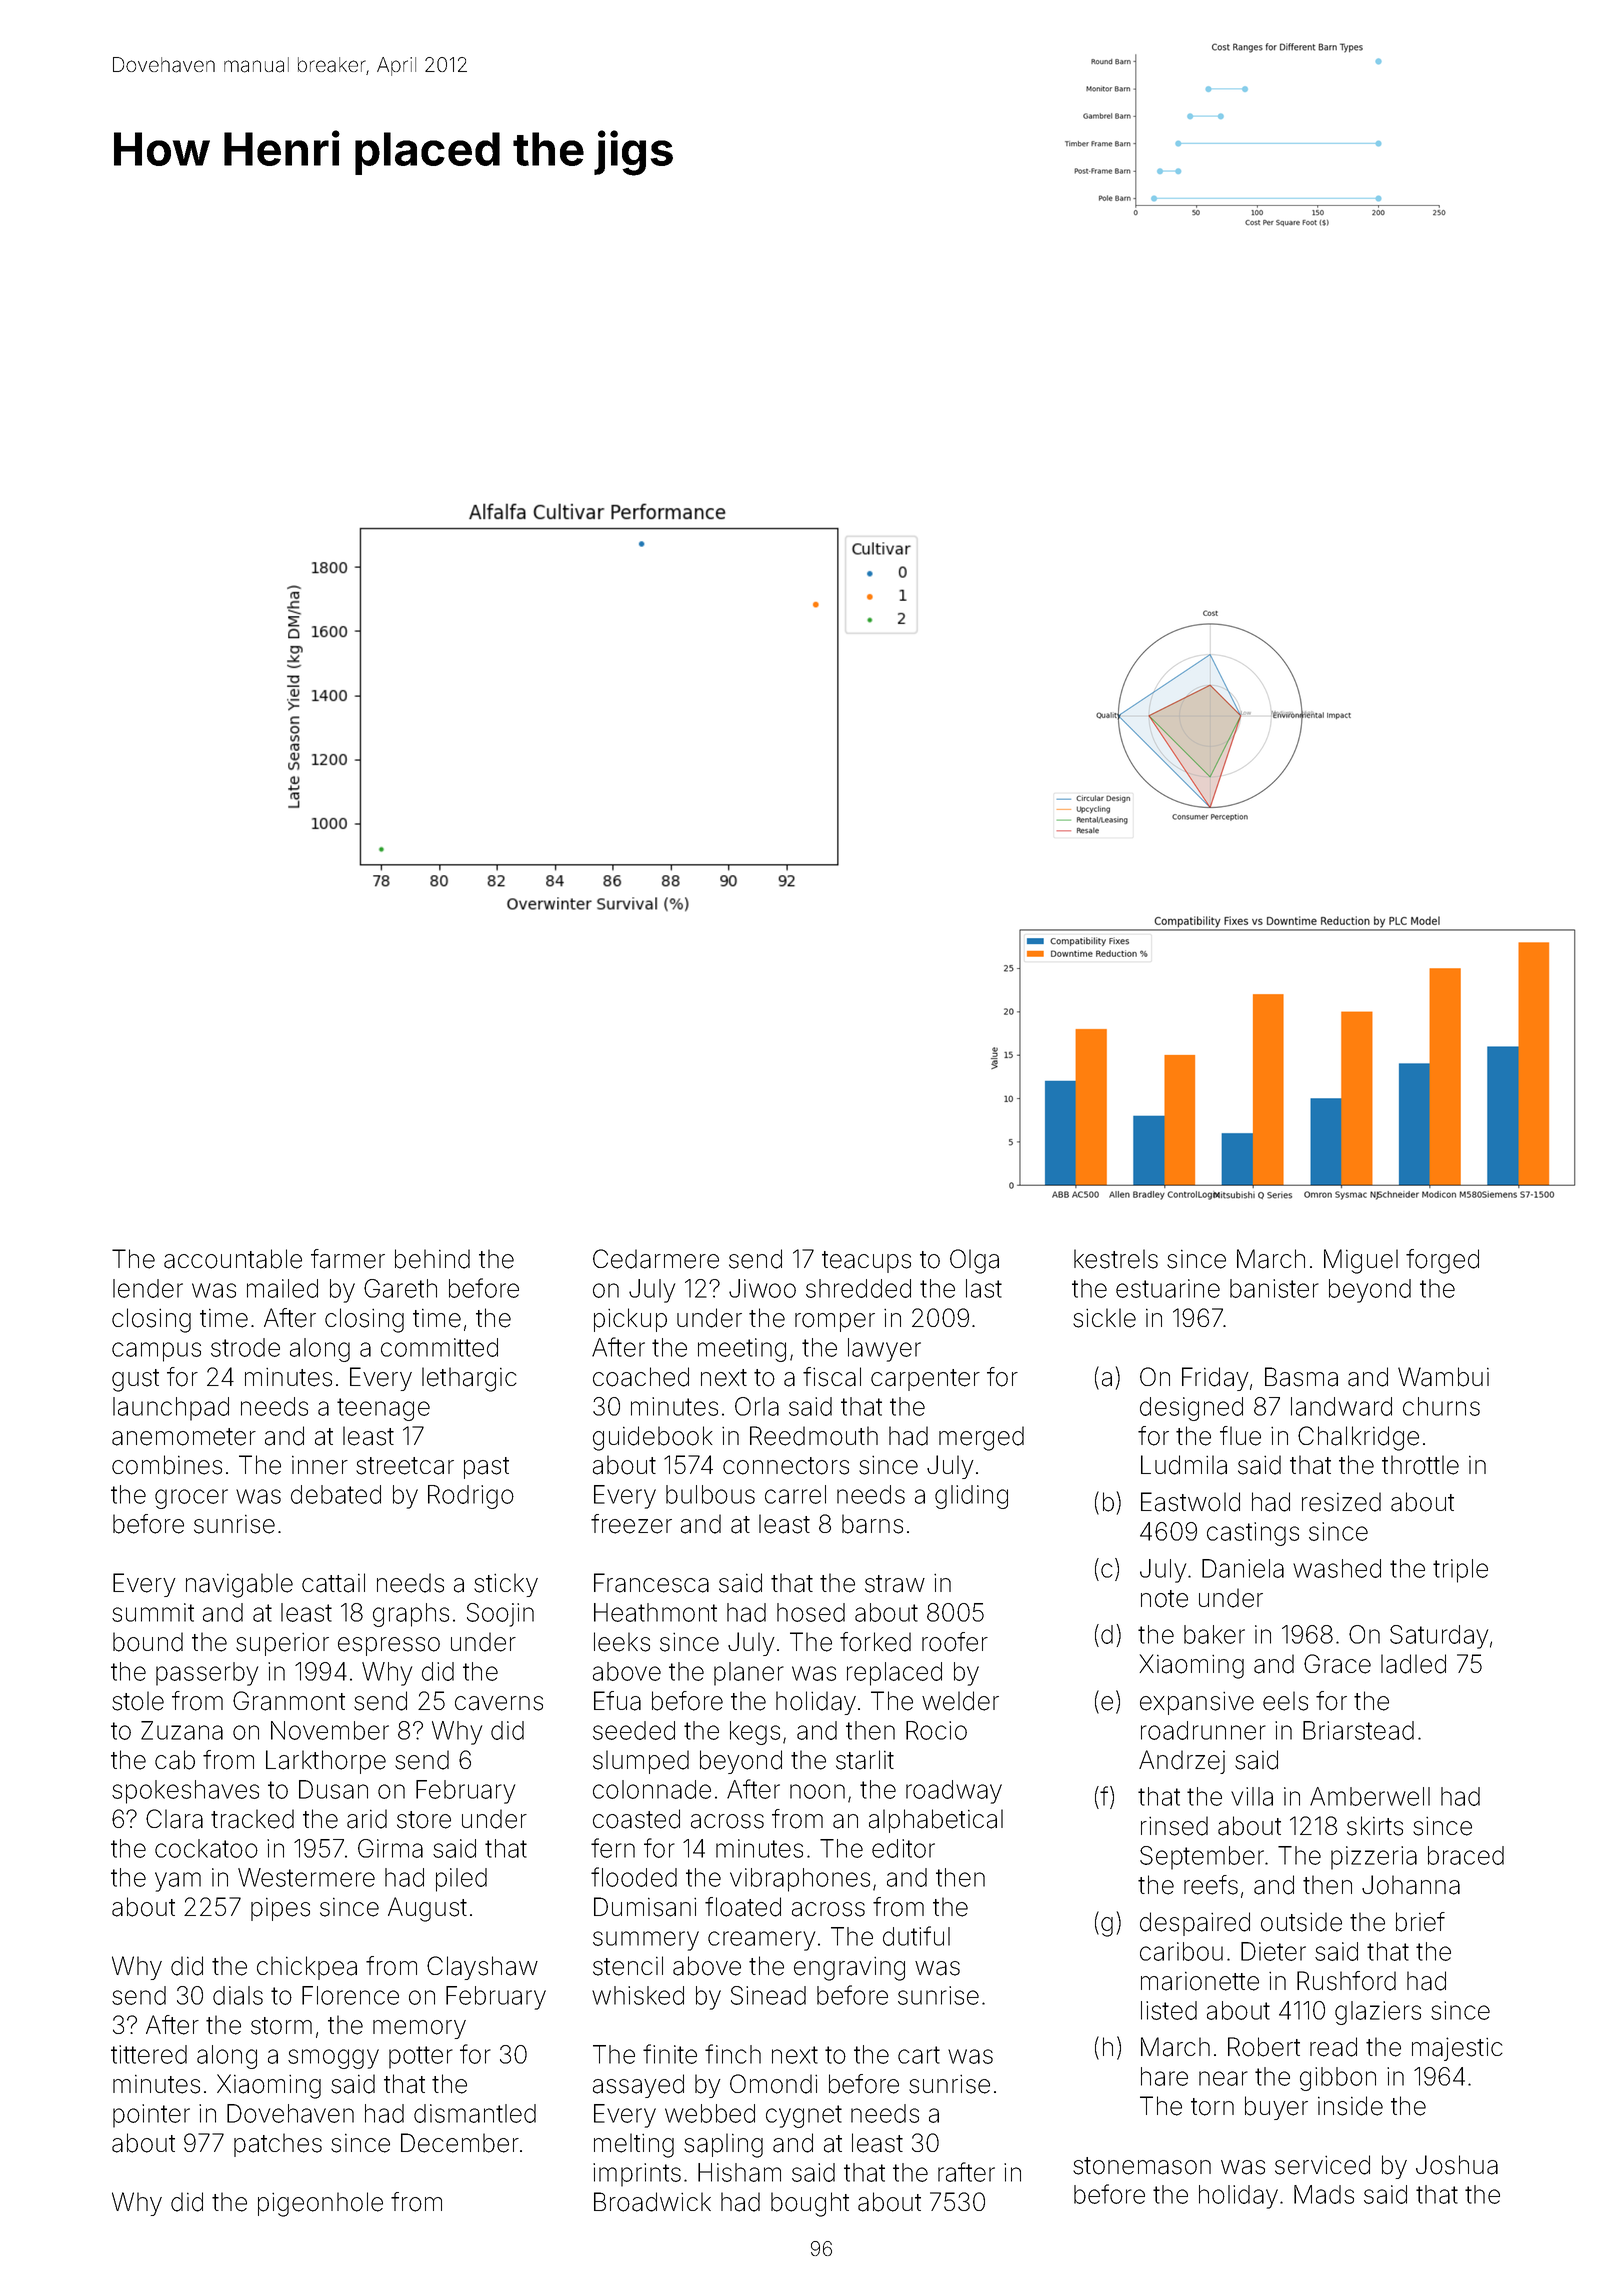 Image resolution: width=1620 pixels, height=2292 pixels. What do you see at coordinates (191, 1499) in the page?
I see `grocer` at bounding box center [191, 1499].
